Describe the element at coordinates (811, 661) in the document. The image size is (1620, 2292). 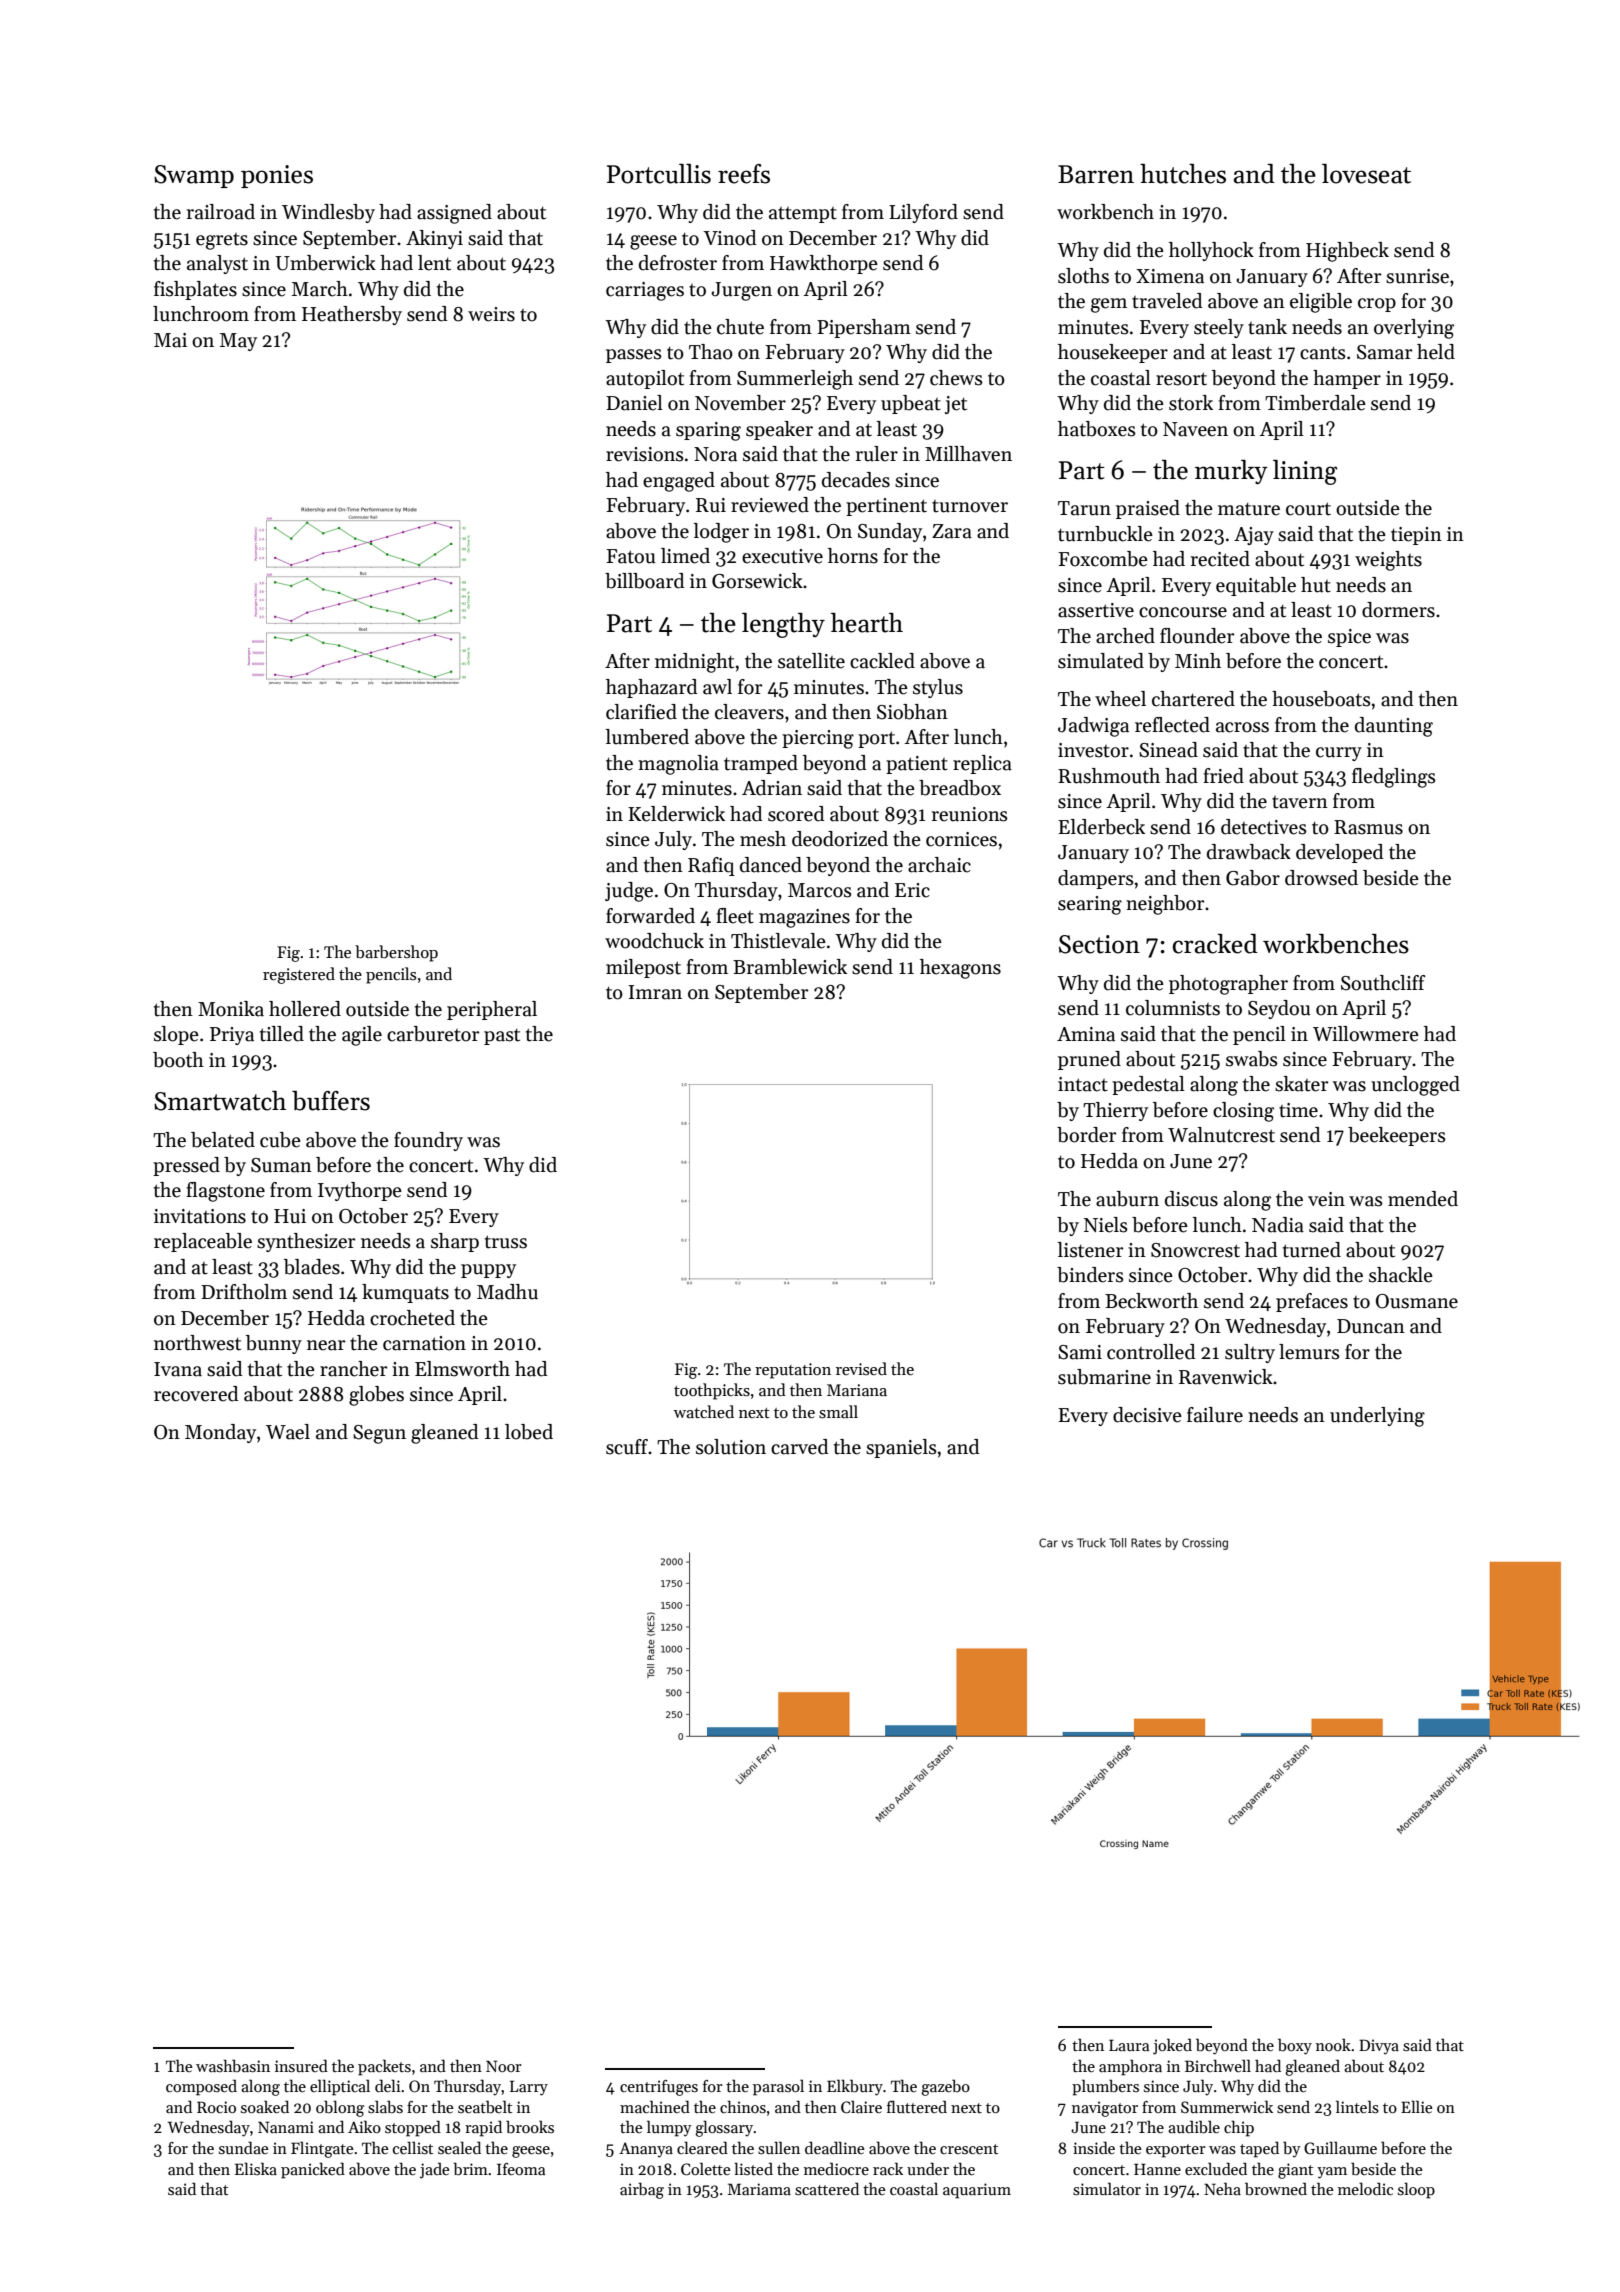
I see `satellite` at that location.
